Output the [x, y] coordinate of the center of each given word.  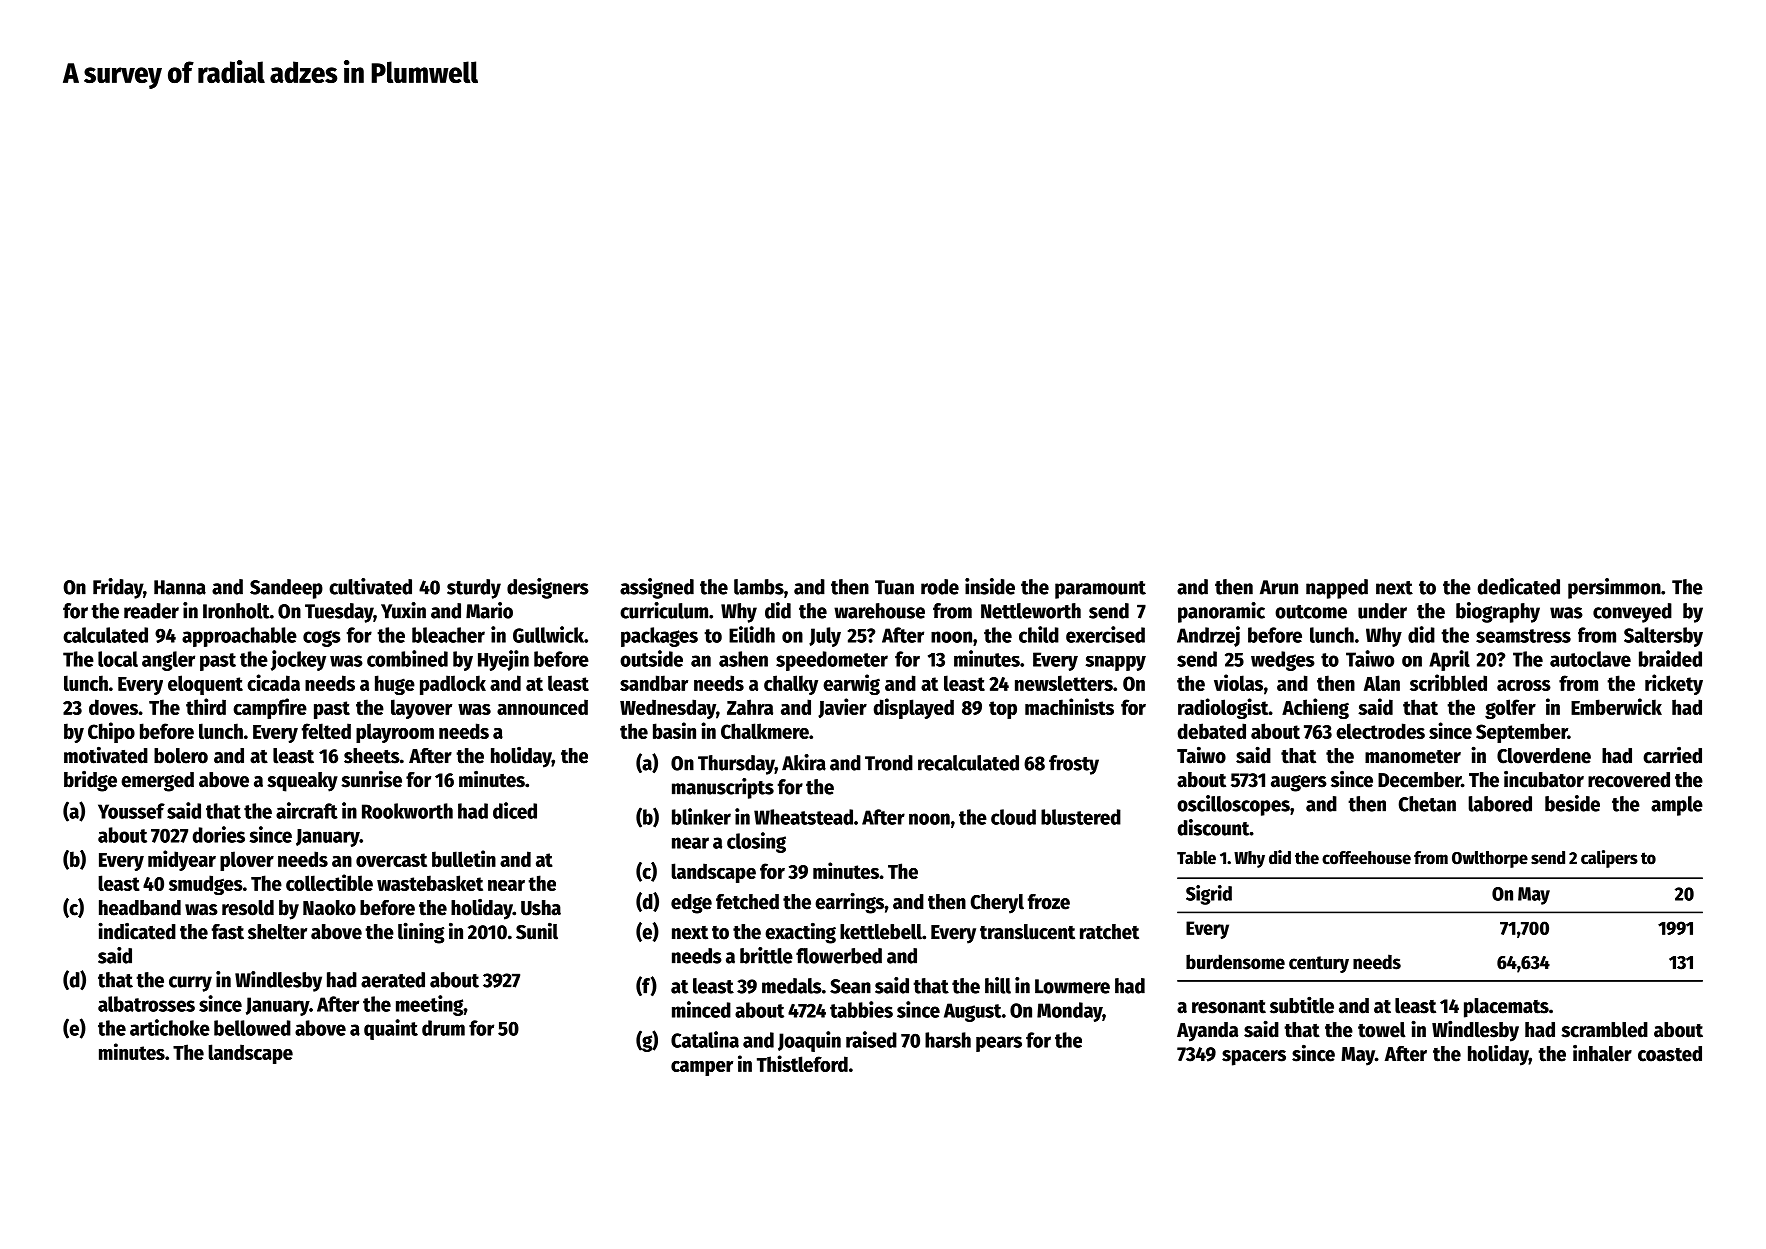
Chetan [1427, 804]
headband [140, 908]
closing [756, 842]
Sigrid [1209, 895]
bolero [181, 756]
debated [1211, 731]
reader [151, 611]
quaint [391, 1029]
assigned [657, 588]
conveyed [1632, 613]
